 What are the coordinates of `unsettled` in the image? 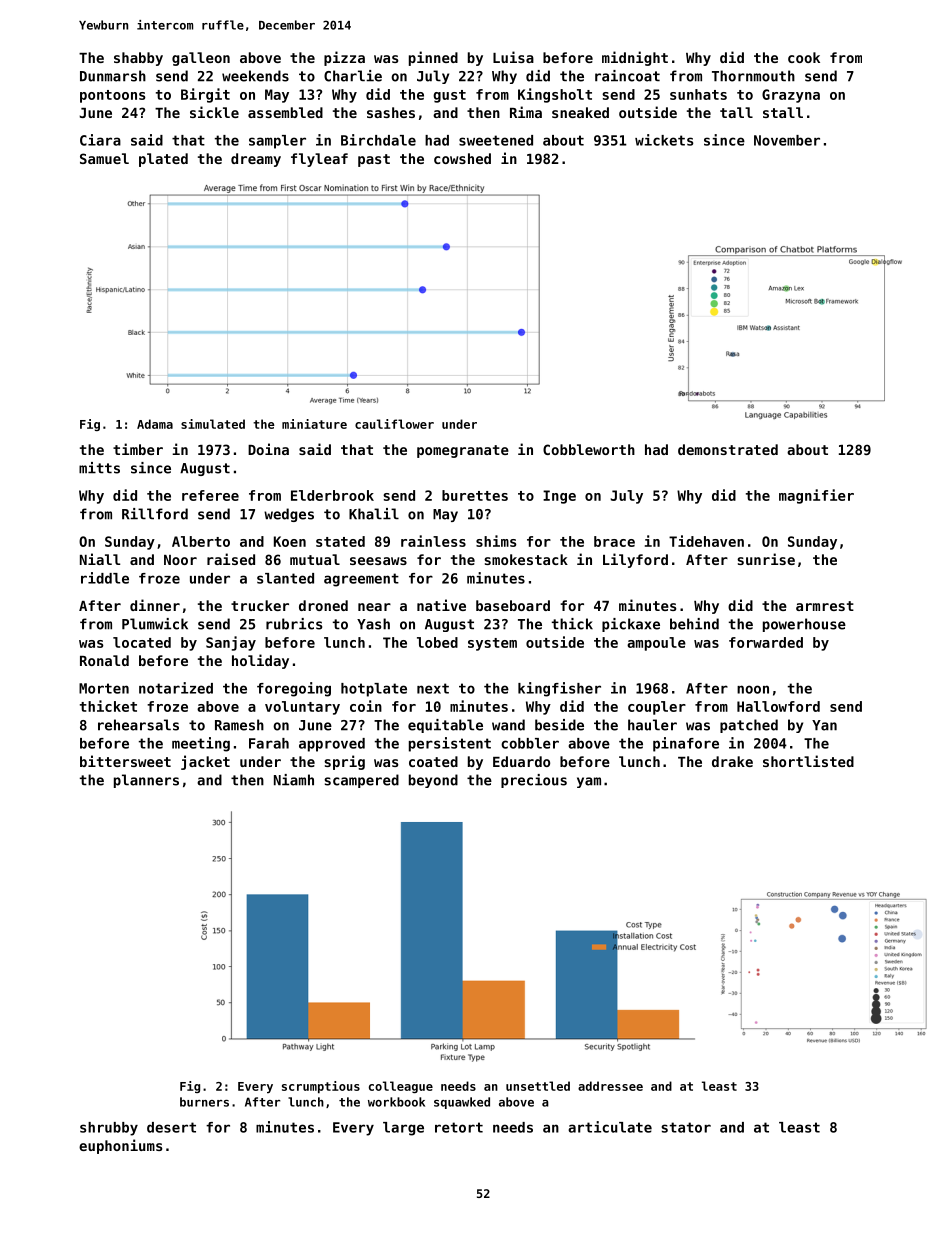 It's located at (538, 1086).
